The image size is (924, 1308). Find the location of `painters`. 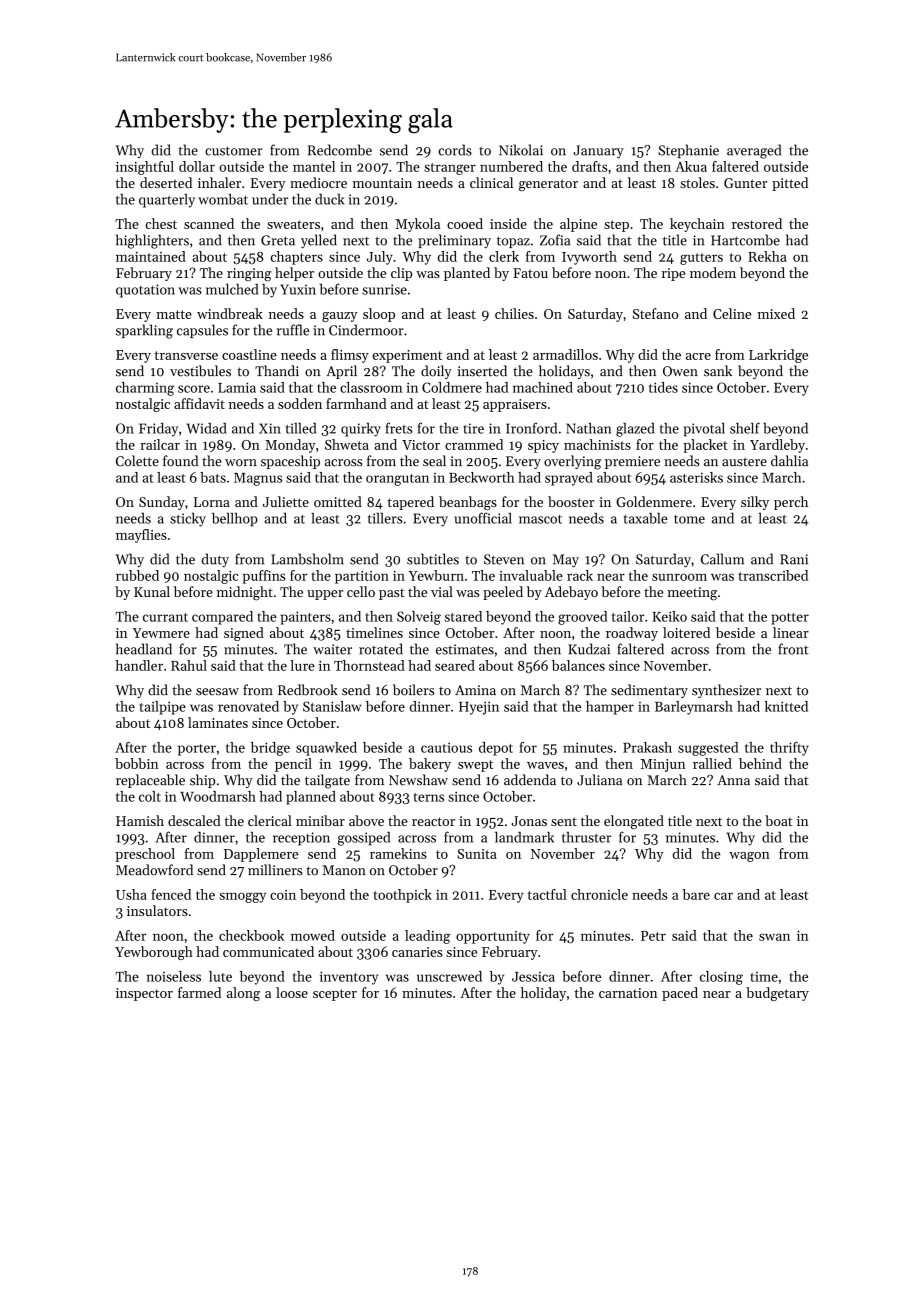

painters is located at coordinates (306, 618).
